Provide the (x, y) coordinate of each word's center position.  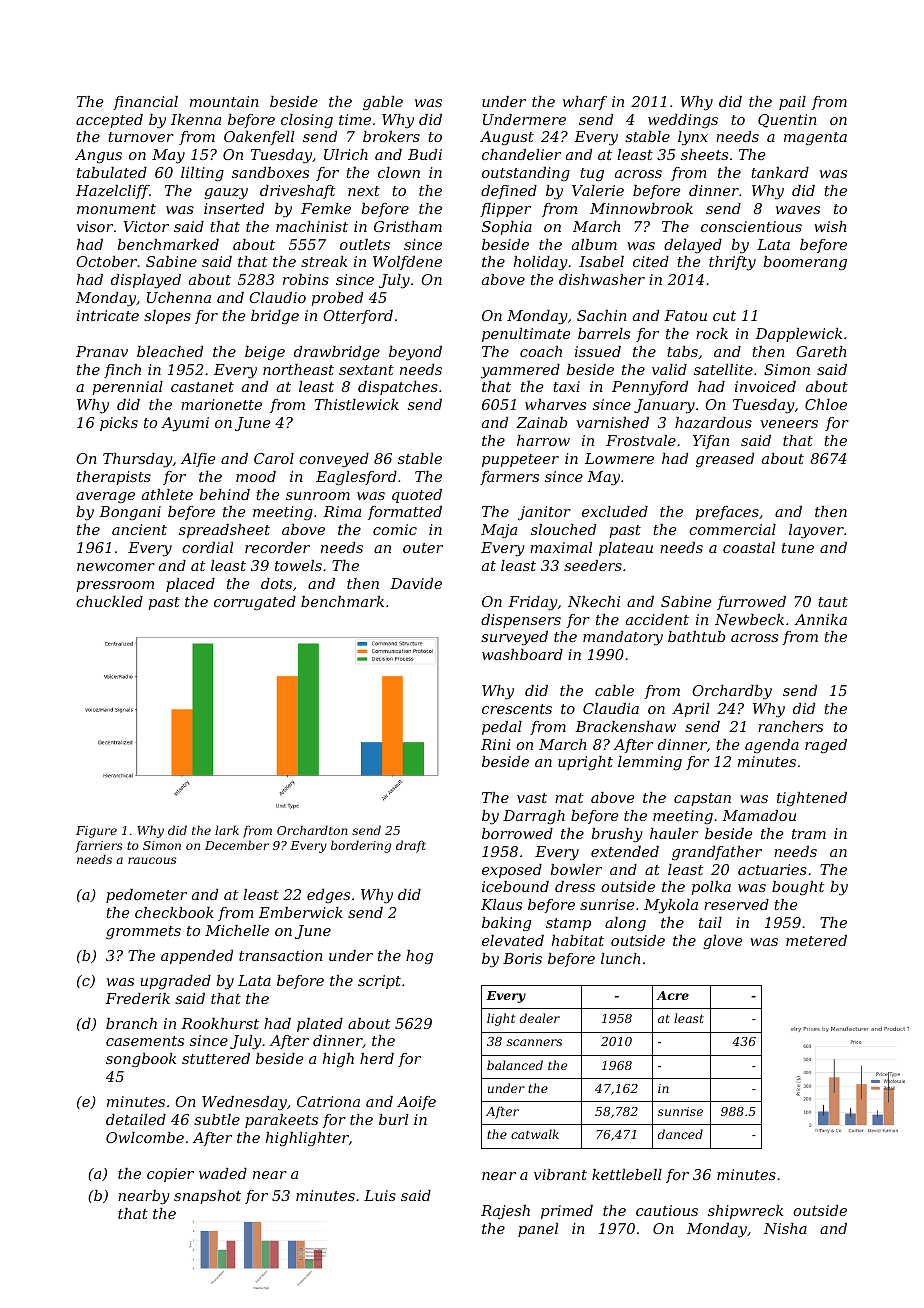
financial (145, 103)
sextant (366, 370)
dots (276, 583)
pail (792, 103)
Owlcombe (145, 1137)
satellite (723, 369)
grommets (143, 932)
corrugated (255, 603)
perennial (127, 388)
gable (383, 103)
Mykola (671, 906)
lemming (650, 763)
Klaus (501, 904)
